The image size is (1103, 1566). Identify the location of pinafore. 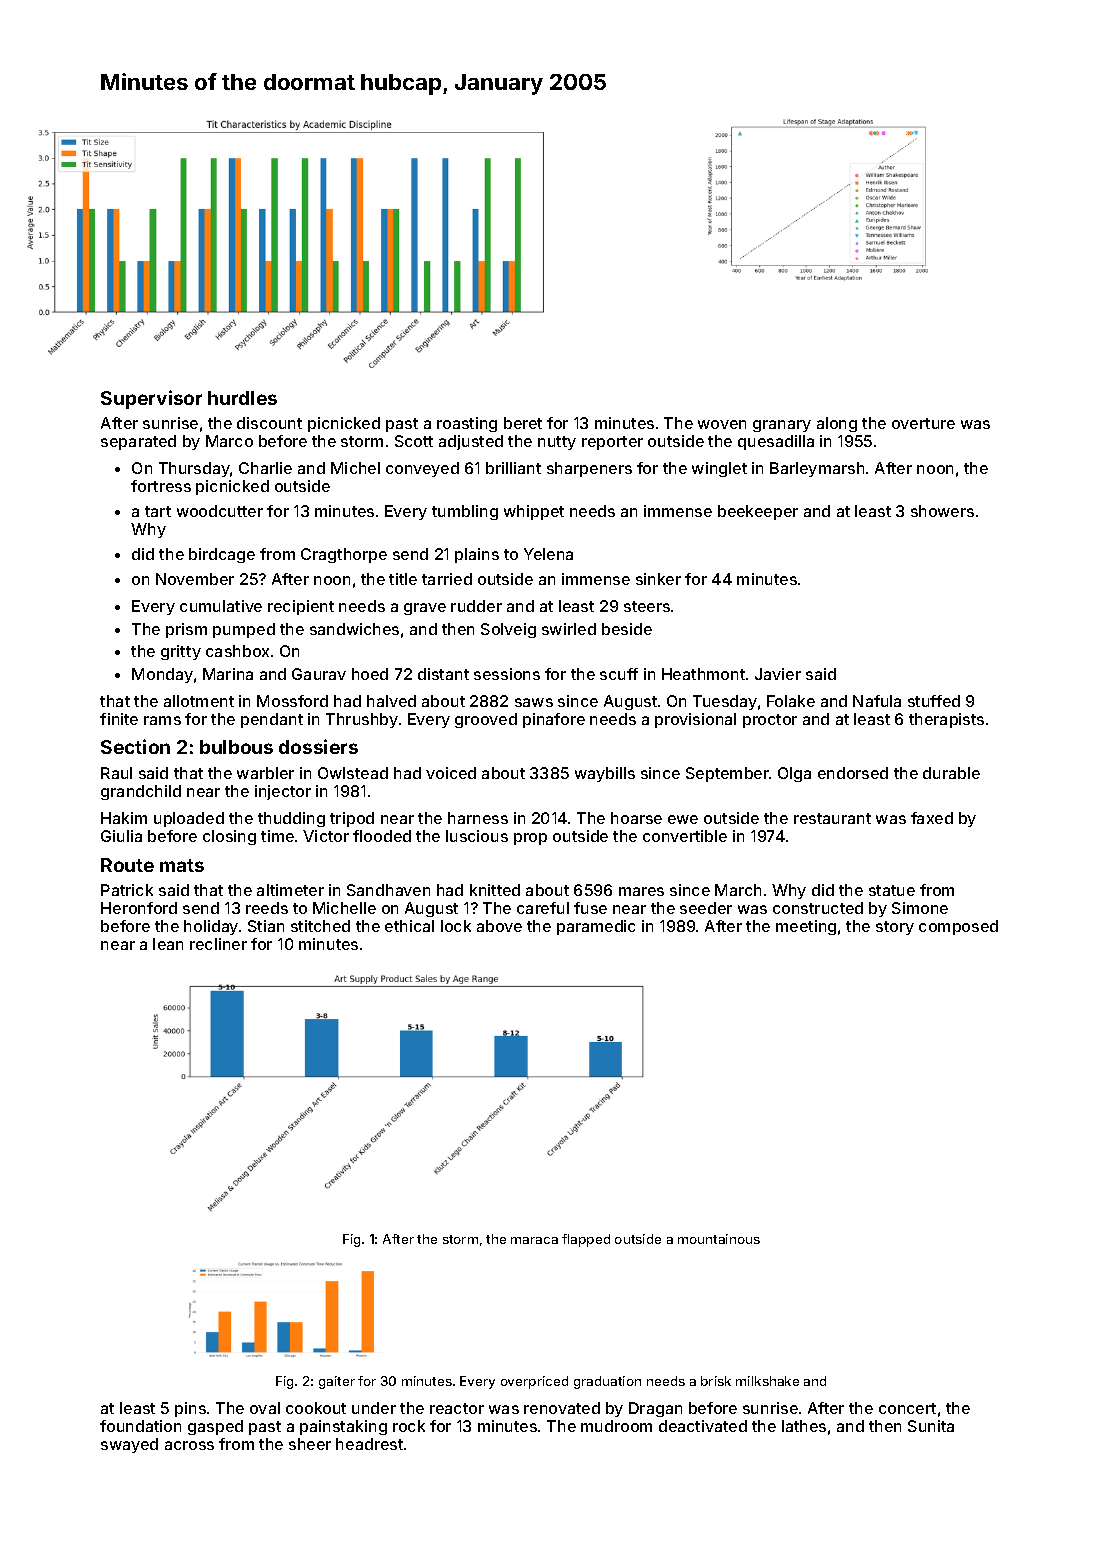
(554, 720).
